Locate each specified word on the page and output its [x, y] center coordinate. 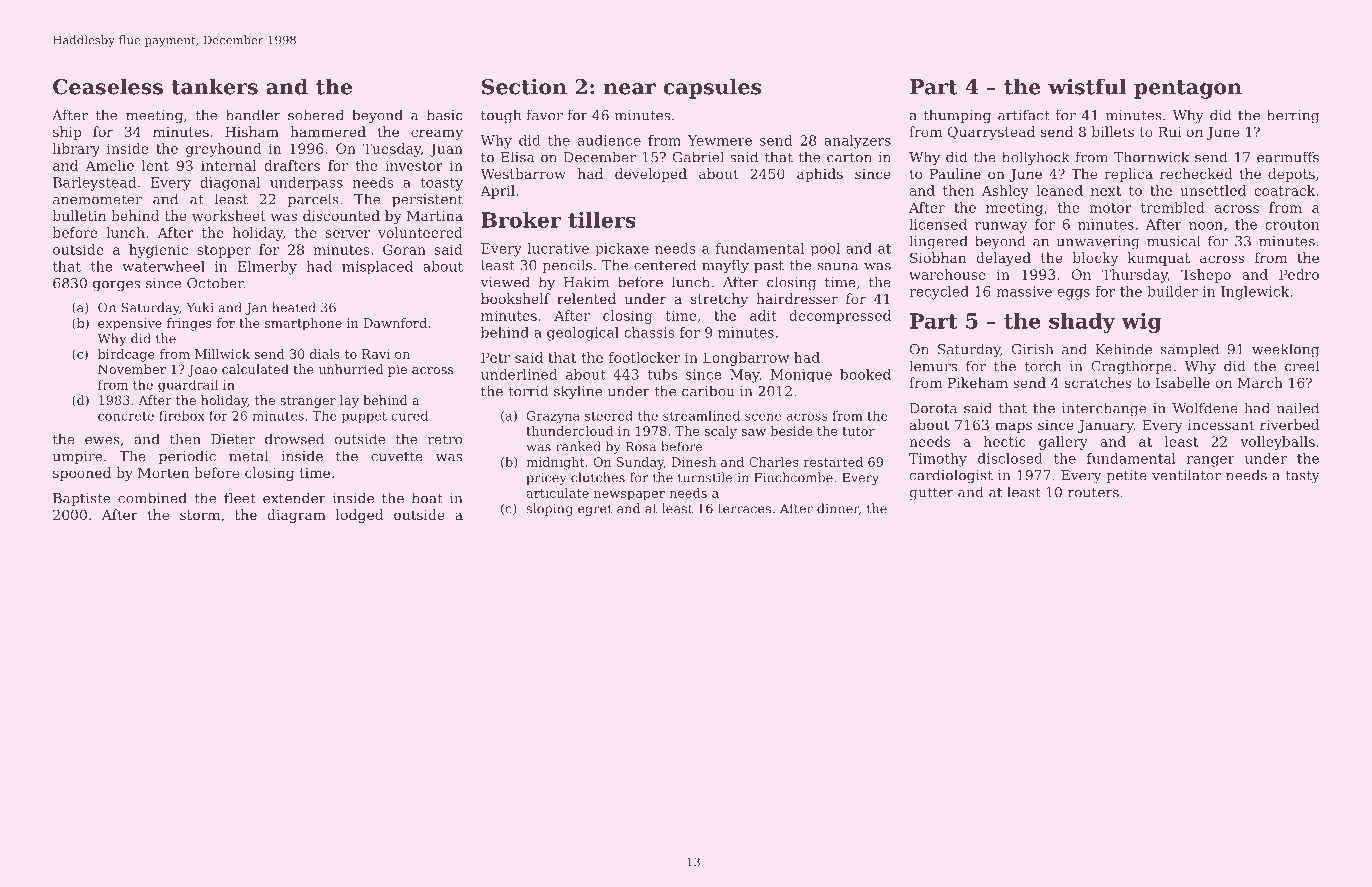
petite [1126, 476]
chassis [649, 332]
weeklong [1285, 350]
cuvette [397, 456]
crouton [1292, 225]
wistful [1087, 86]
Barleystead [94, 184]
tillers [602, 220]
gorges [116, 286]
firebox [182, 415]
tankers [214, 86]
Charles [774, 462]
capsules [712, 88]
